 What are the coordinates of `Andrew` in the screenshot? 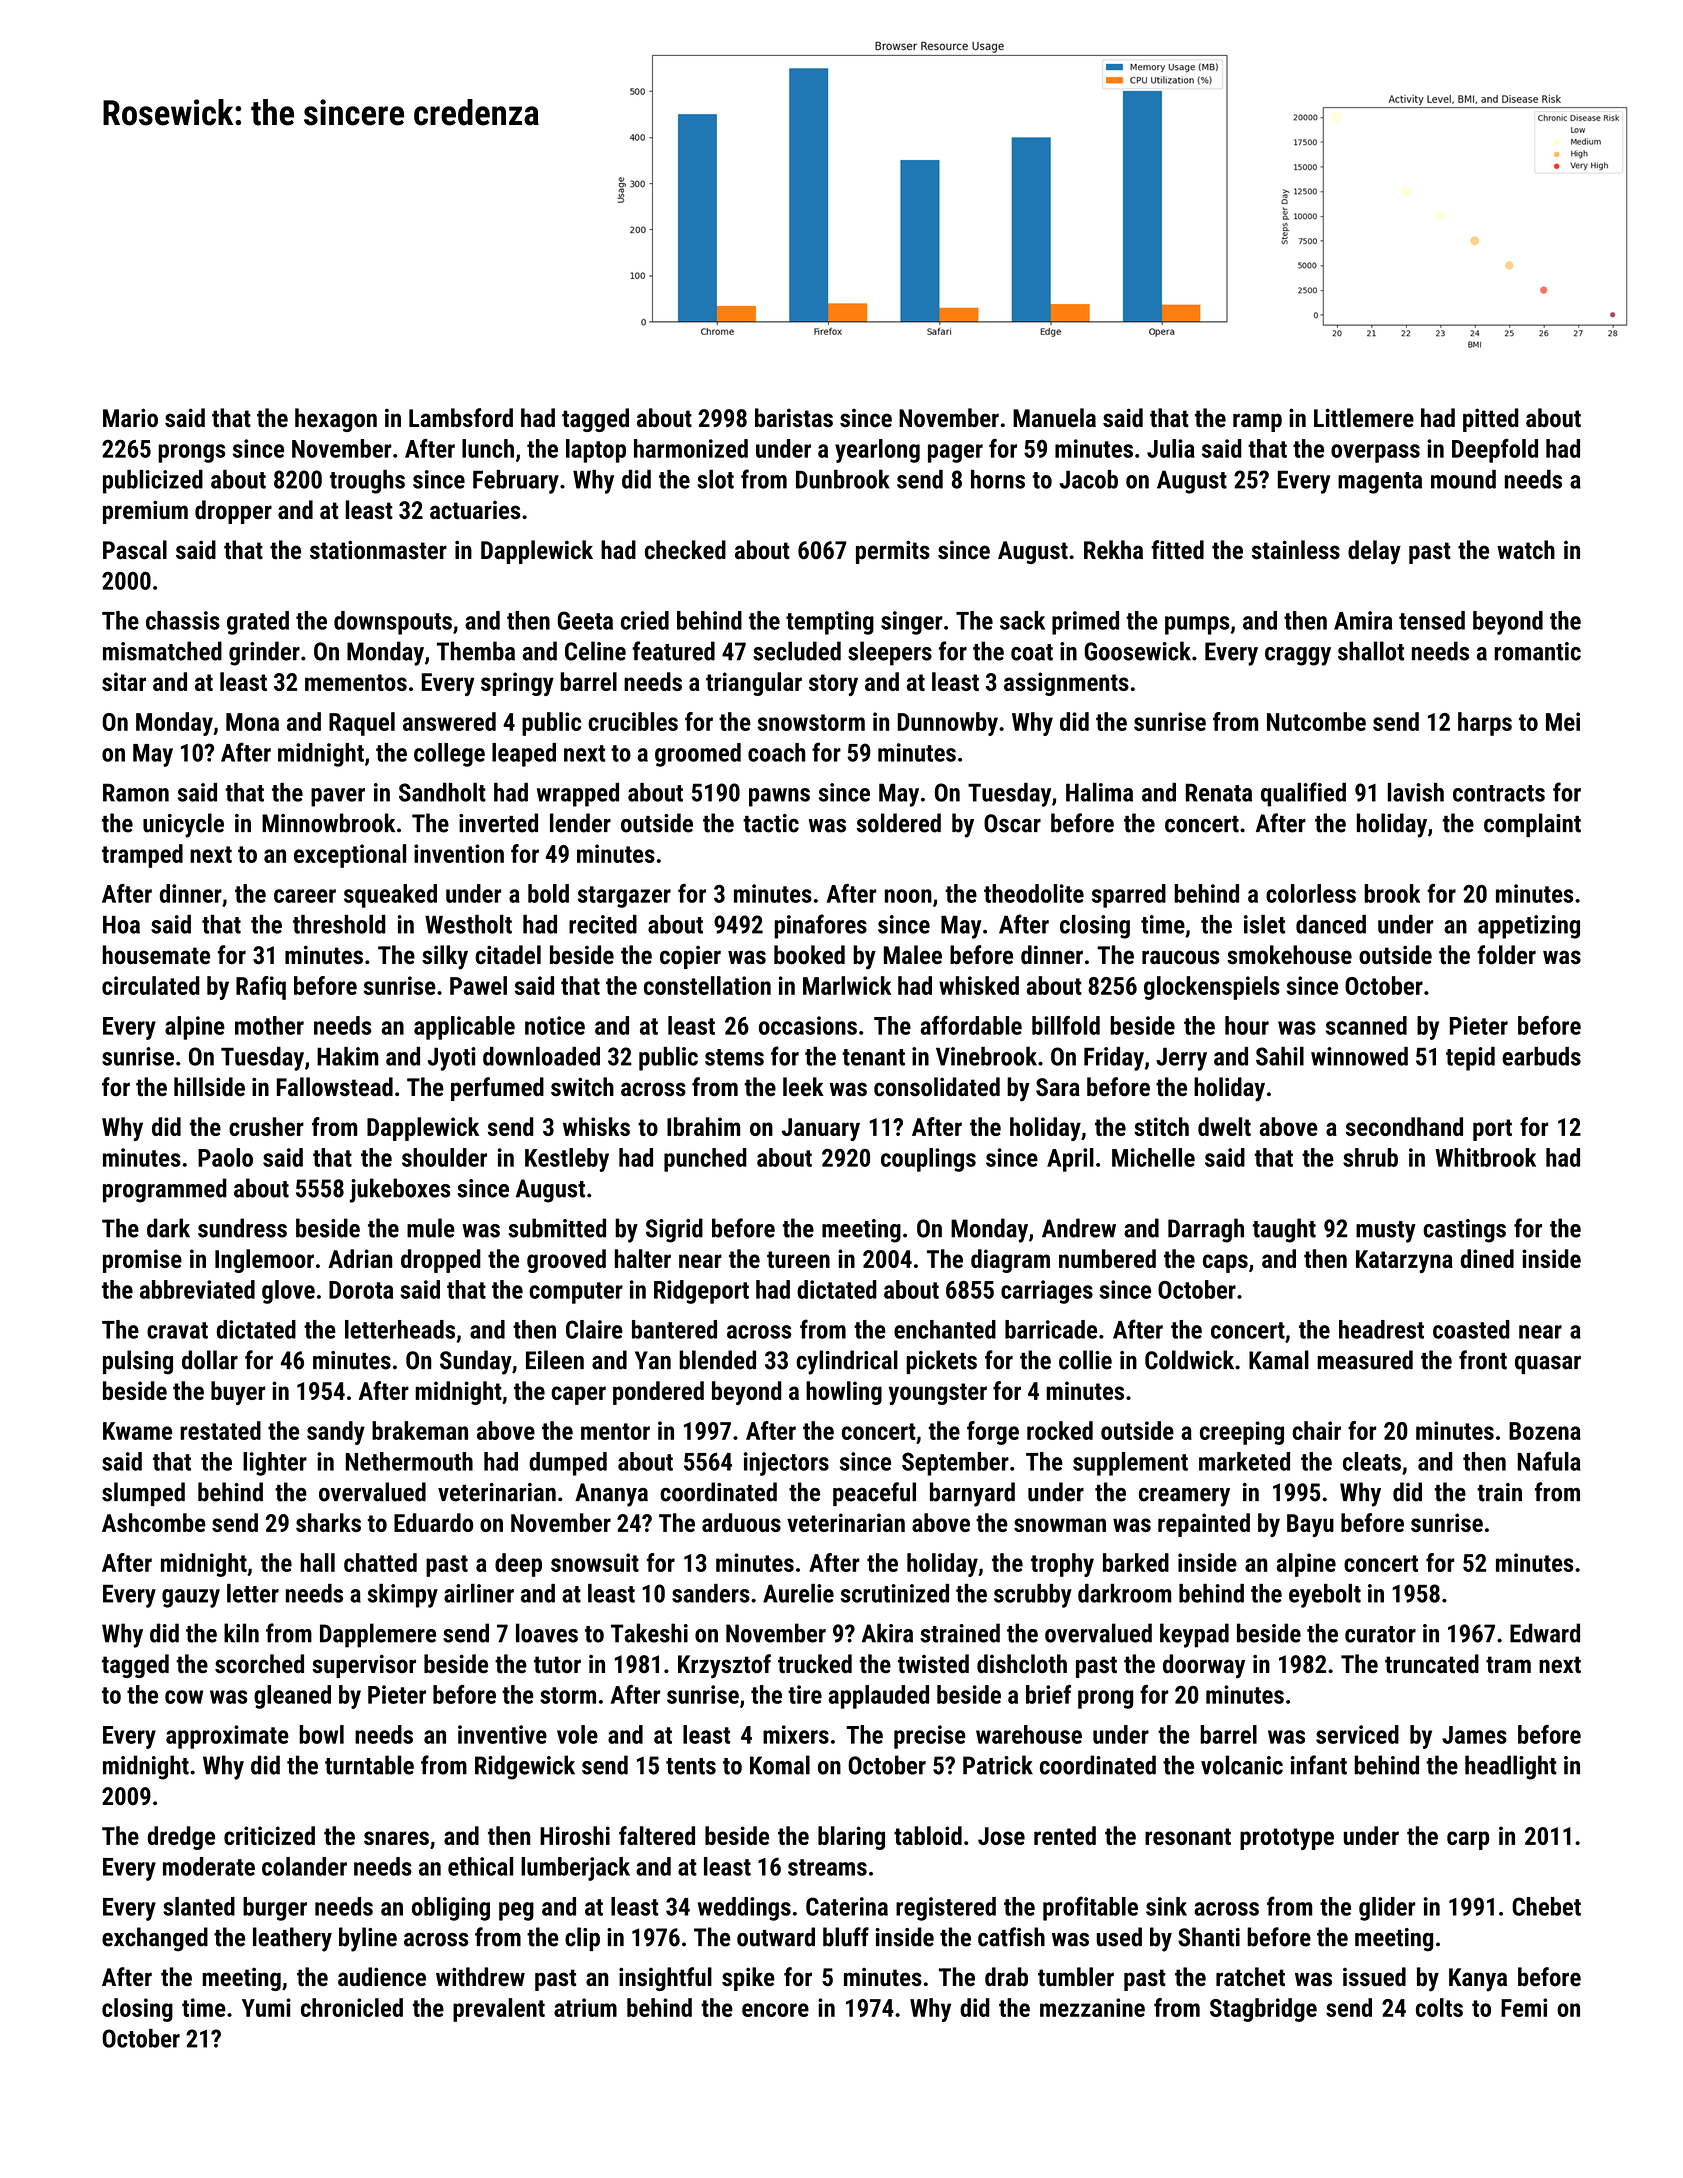 It's located at (1079, 1228).
